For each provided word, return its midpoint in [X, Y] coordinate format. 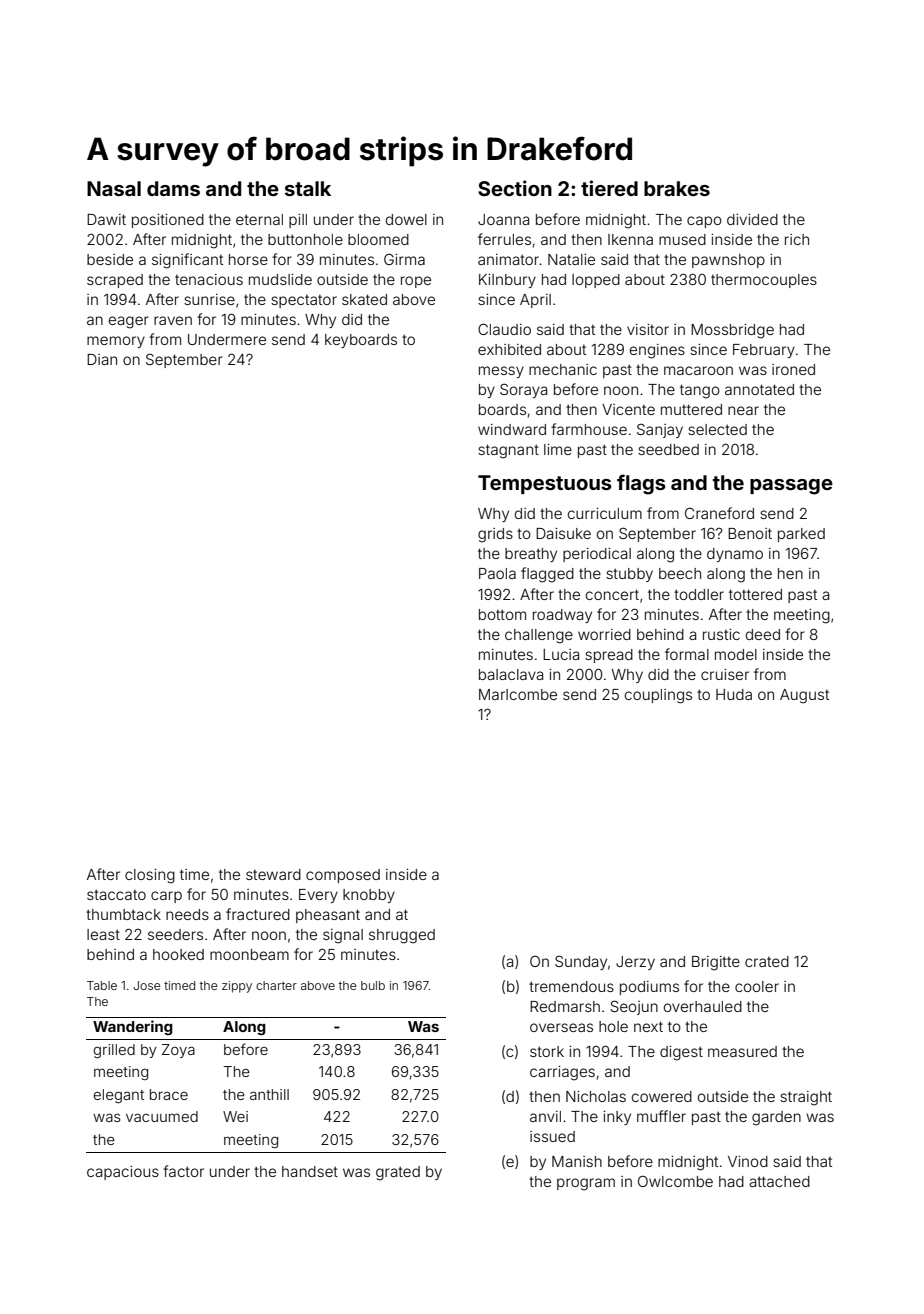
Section [515, 188]
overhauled [703, 1006]
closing [150, 876]
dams [173, 188]
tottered [755, 594]
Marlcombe [518, 694]
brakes [677, 188]
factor [183, 1171]
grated [398, 1173]
